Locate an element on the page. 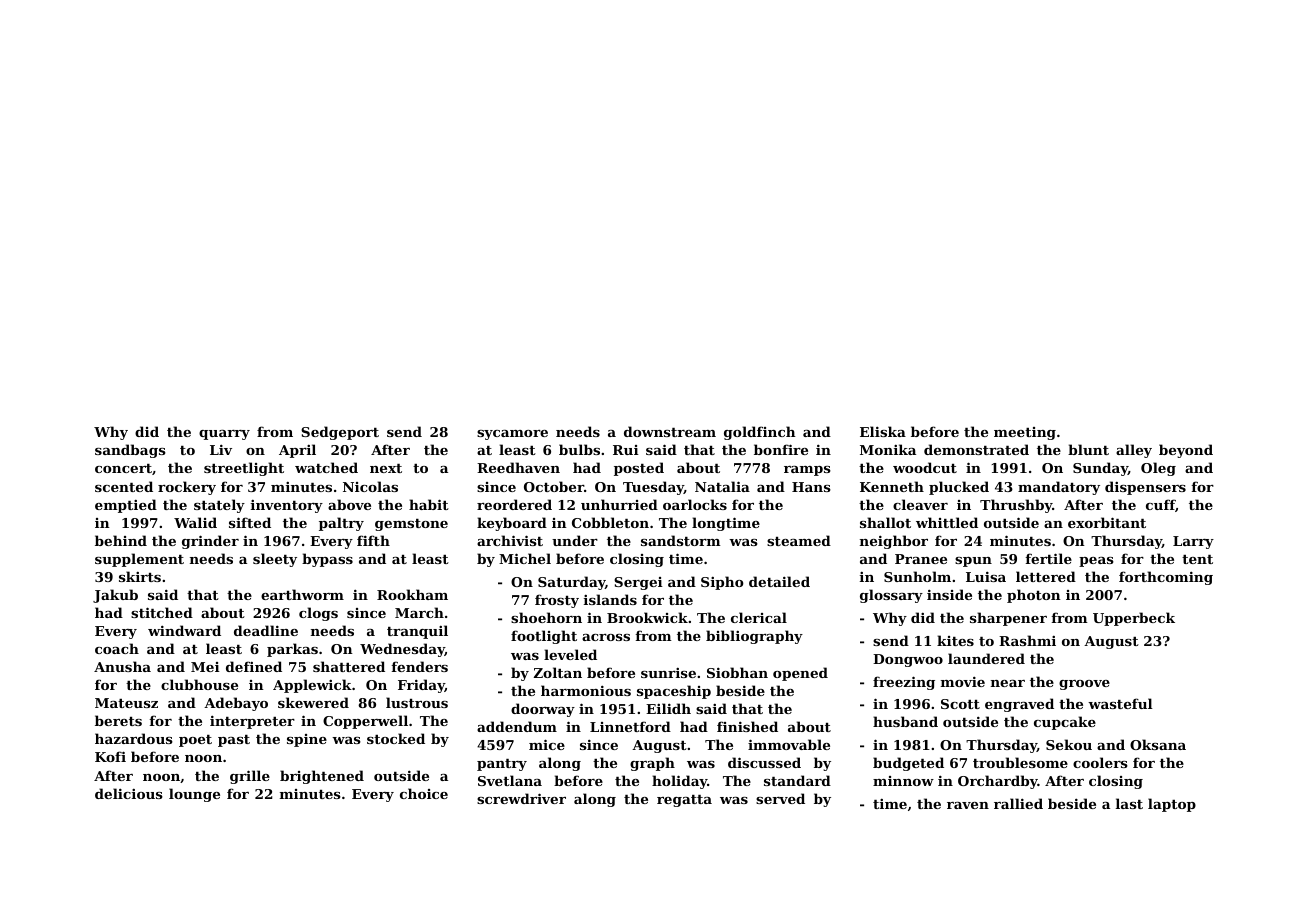 Image resolution: width=1308 pixels, height=924 pixels. Monika is located at coordinates (888, 449).
